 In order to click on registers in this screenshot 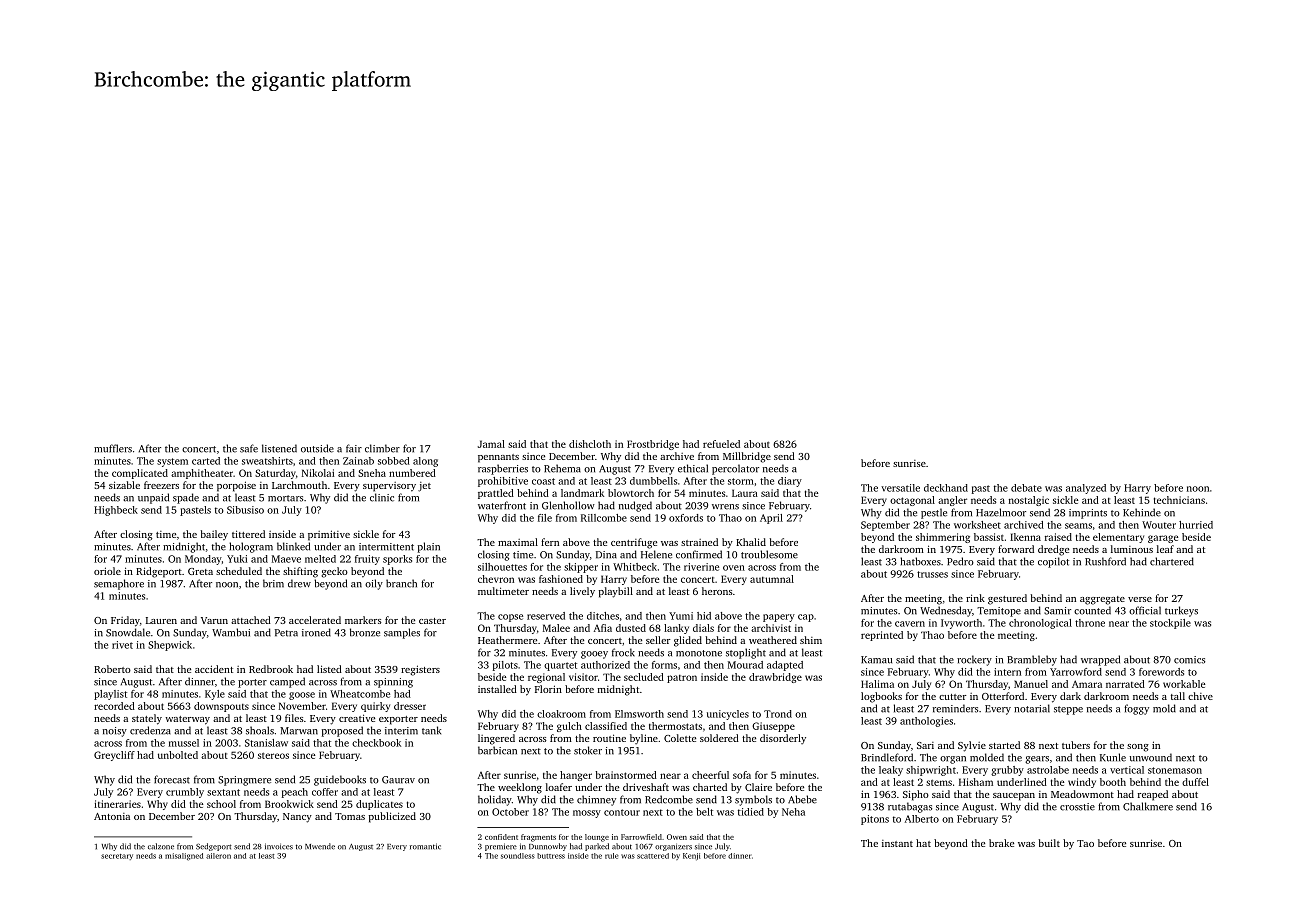, I will do `click(420, 670)`.
